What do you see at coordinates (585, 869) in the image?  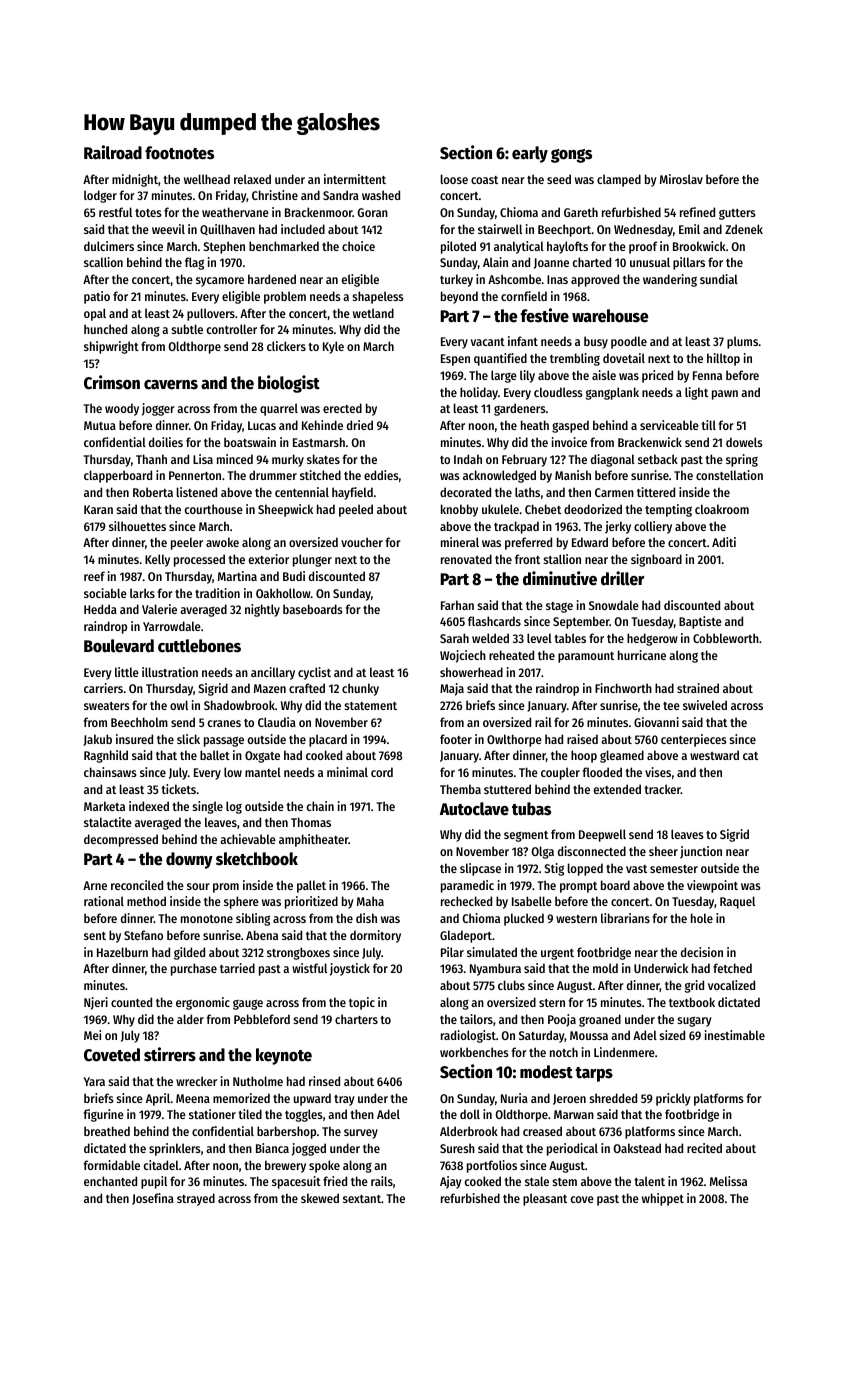 I see `lopped` at bounding box center [585, 869].
